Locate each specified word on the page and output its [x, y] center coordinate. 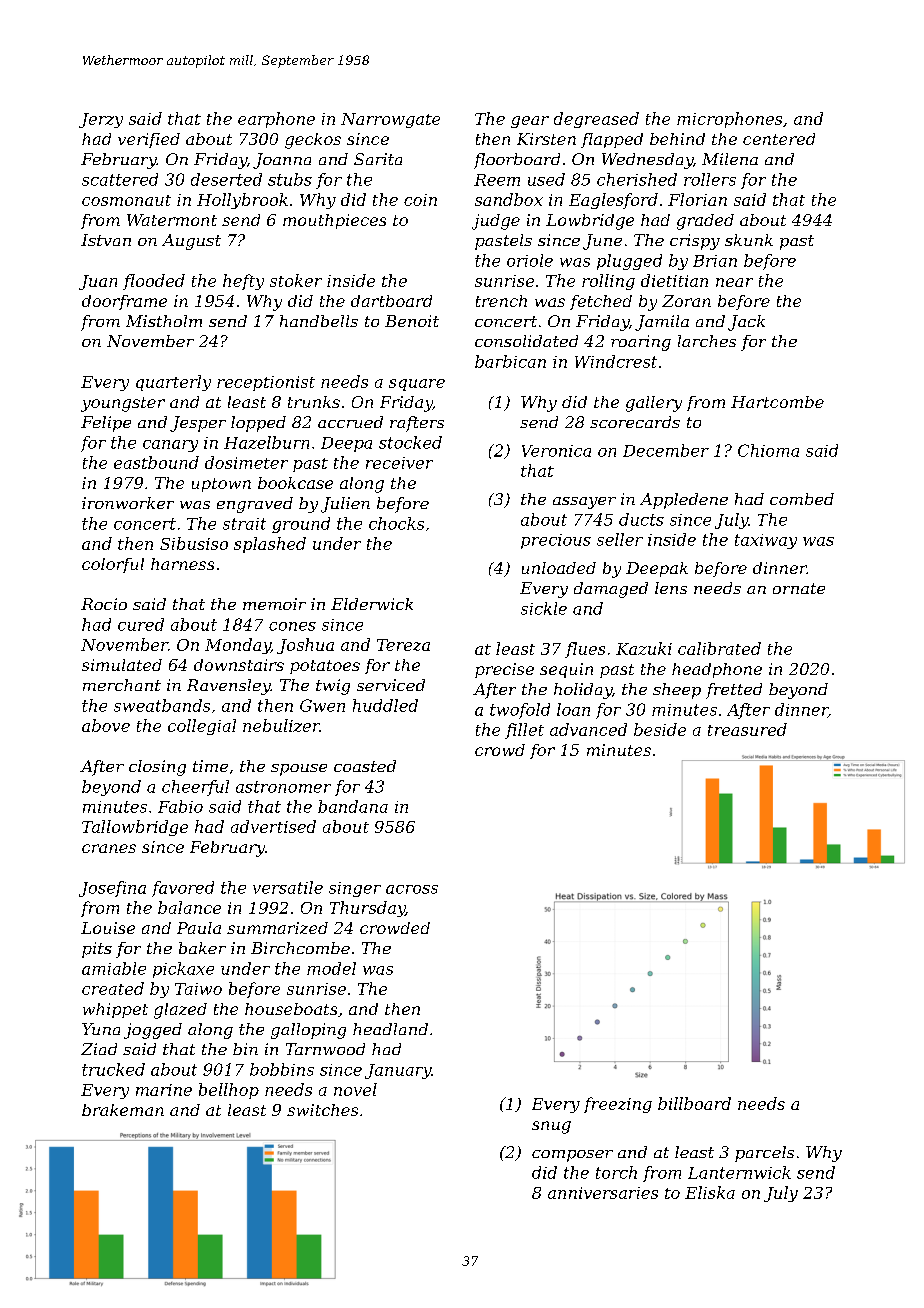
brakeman [123, 1110]
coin [420, 200]
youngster [123, 404]
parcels [764, 1154]
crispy [695, 242]
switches [322, 1110]
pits [97, 950]
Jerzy [101, 120]
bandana [353, 806]
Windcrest [616, 361]
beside [660, 729]
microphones [729, 120]
